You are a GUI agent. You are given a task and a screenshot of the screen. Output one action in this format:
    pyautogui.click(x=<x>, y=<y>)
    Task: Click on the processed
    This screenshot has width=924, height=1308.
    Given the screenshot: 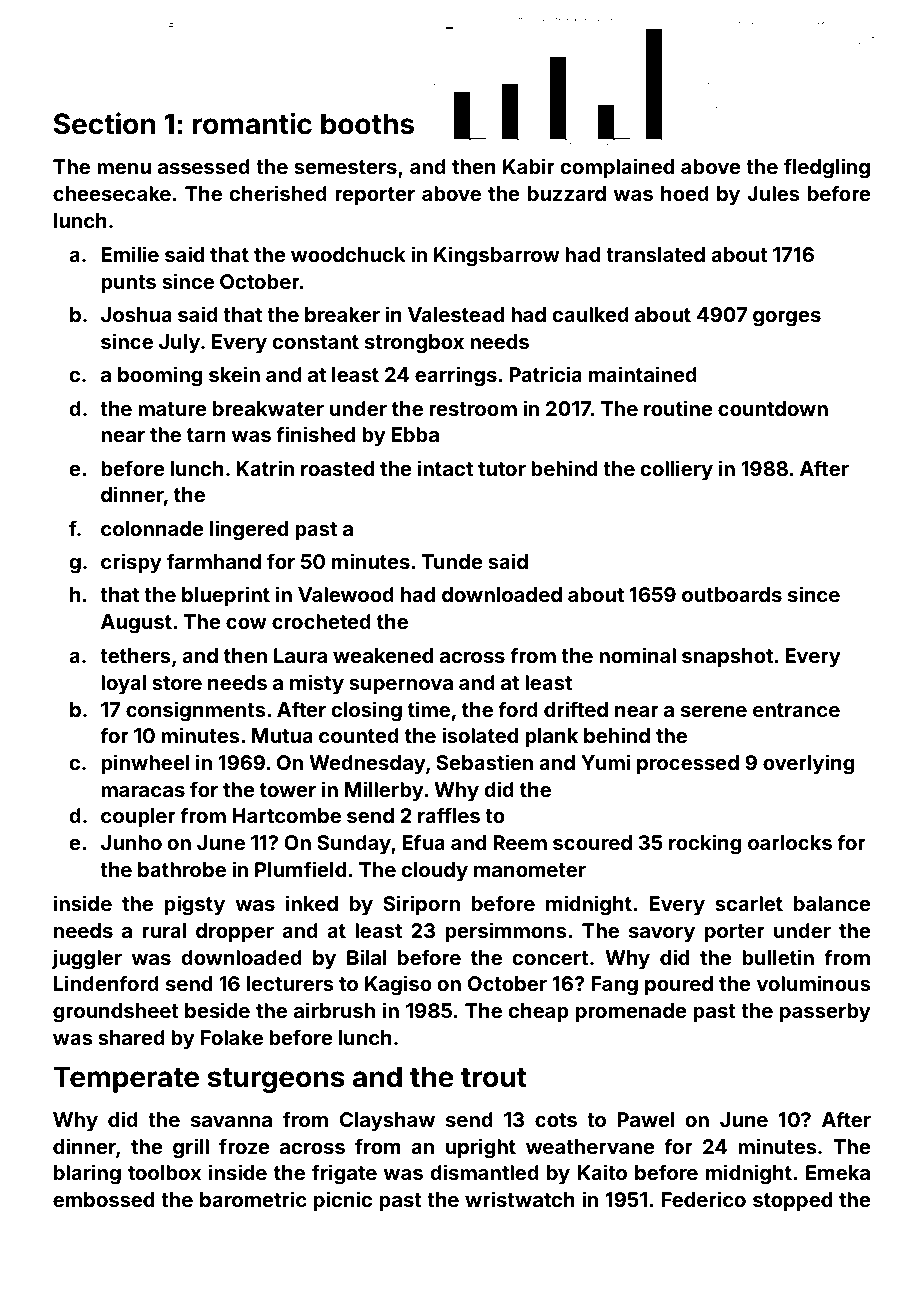 What is the action you would take?
    pyautogui.click(x=688, y=764)
